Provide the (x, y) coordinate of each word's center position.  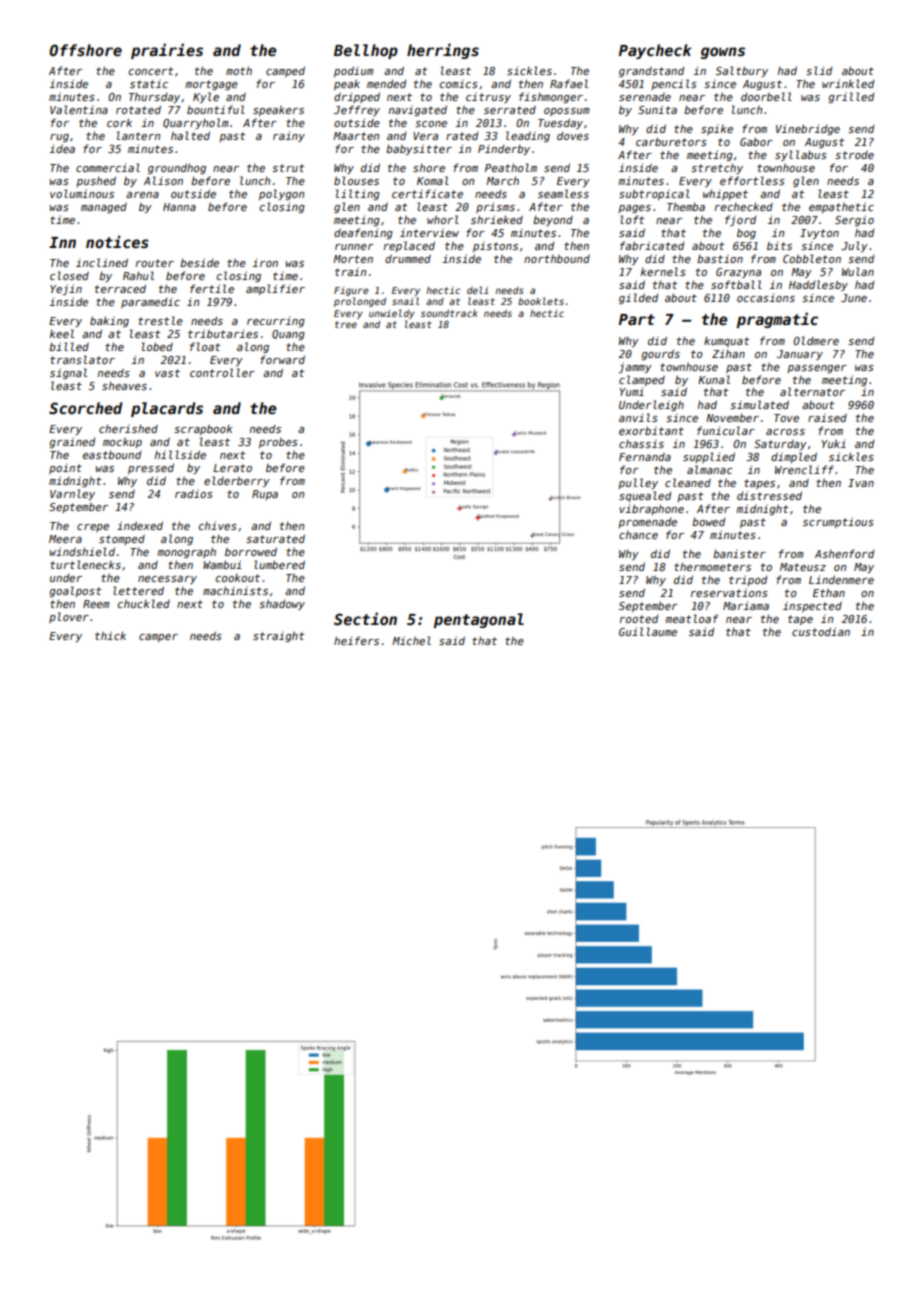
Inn (62, 242)
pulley (638, 483)
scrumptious (838, 522)
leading (528, 136)
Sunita (657, 109)
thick (110, 635)
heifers (356, 640)
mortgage (211, 85)
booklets (541, 301)
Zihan (728, 353)
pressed (151, 468)
